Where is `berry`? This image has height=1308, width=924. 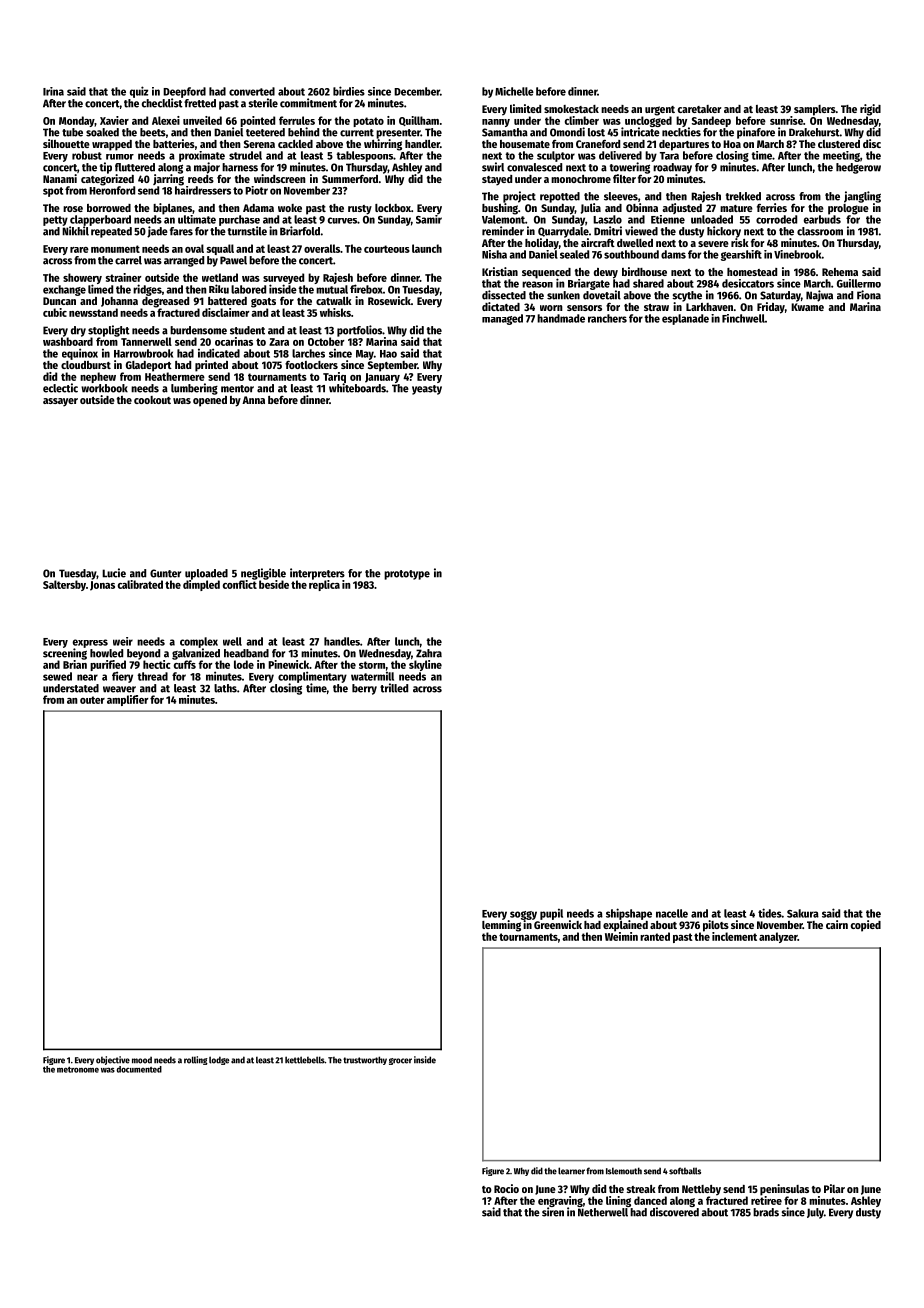
berry is located at coordinates (364, 689).
